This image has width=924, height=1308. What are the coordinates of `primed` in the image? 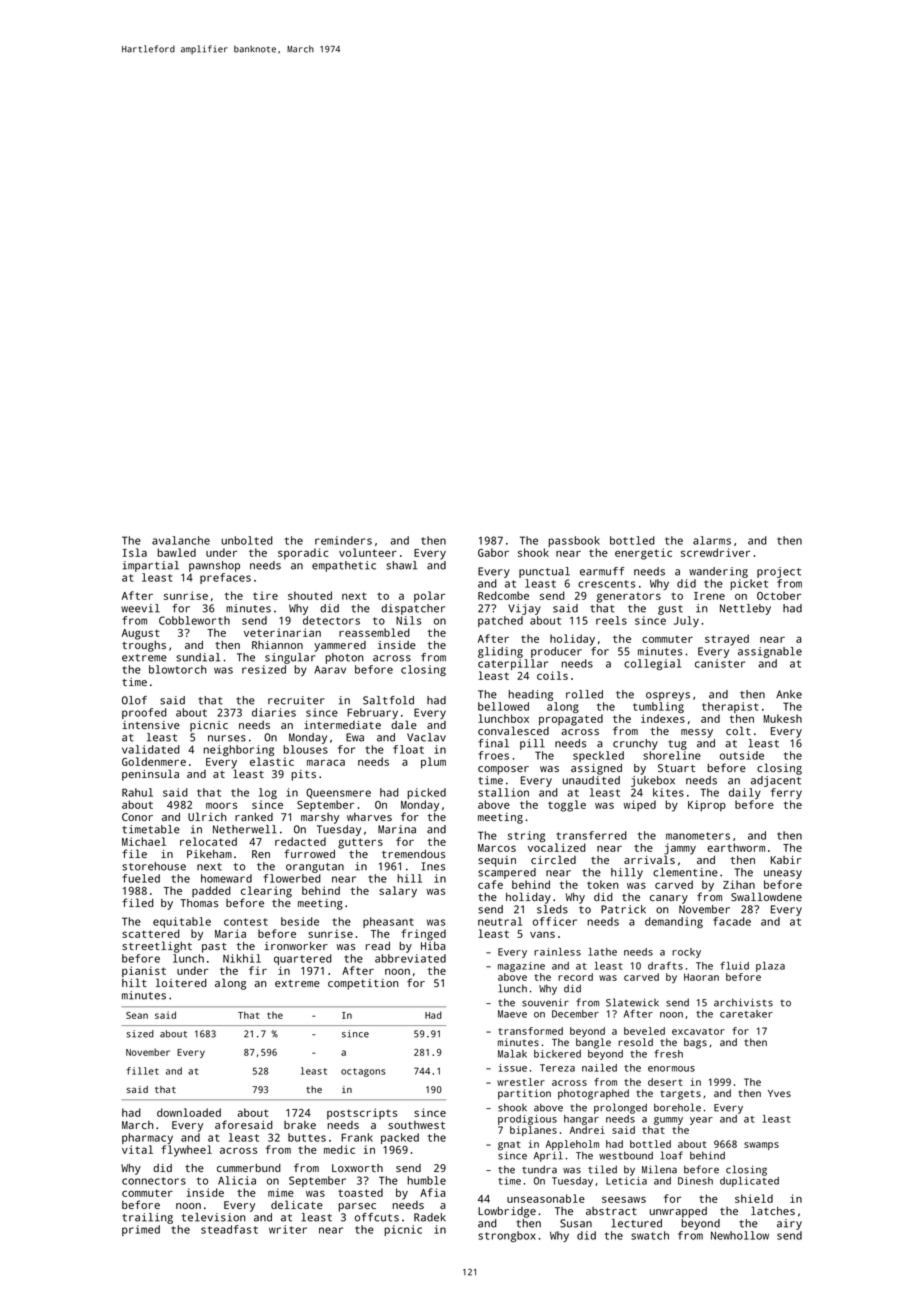 It's located at (141, 1230).
